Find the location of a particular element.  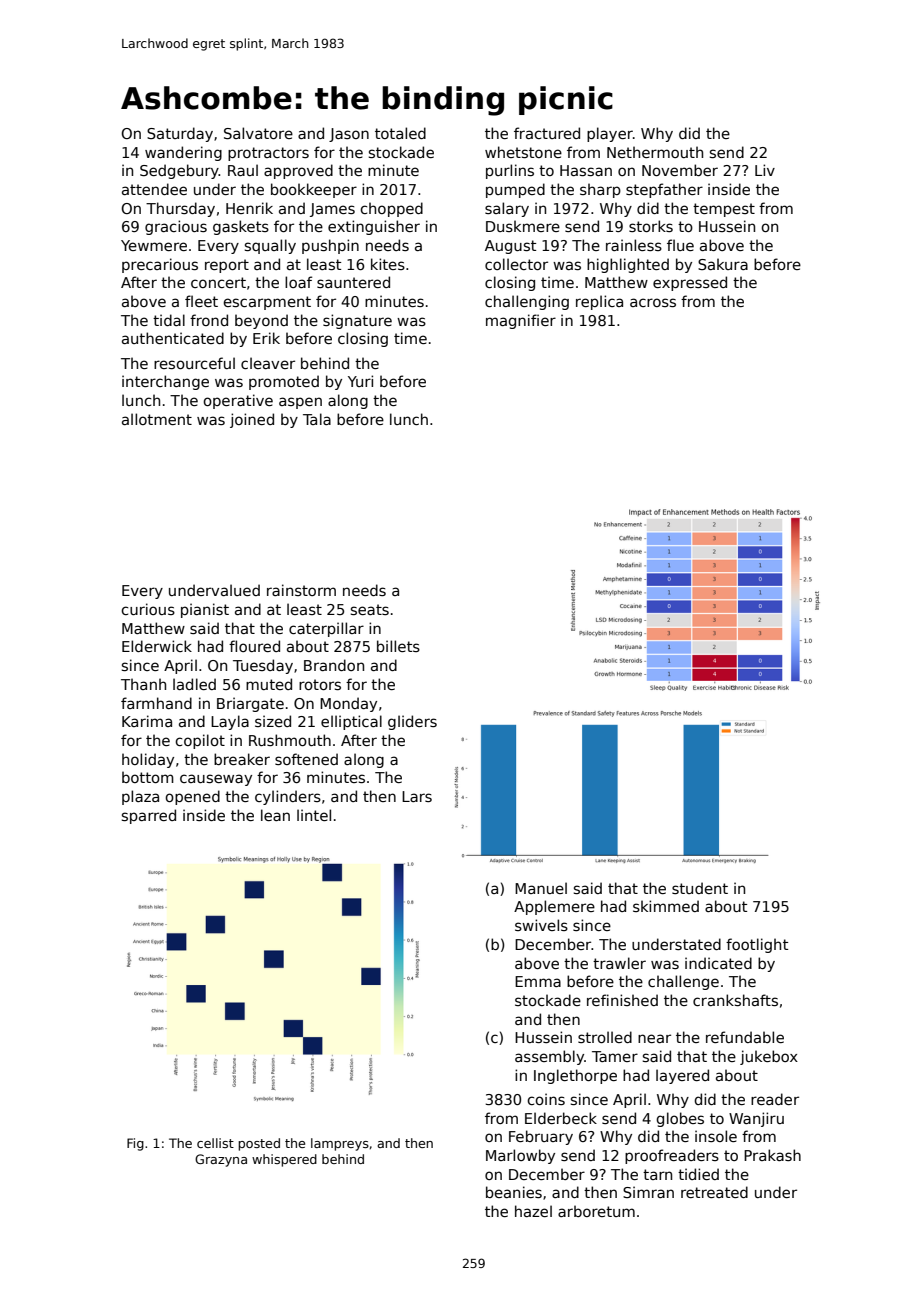

Manuel is located at coordinates (541, 888).
